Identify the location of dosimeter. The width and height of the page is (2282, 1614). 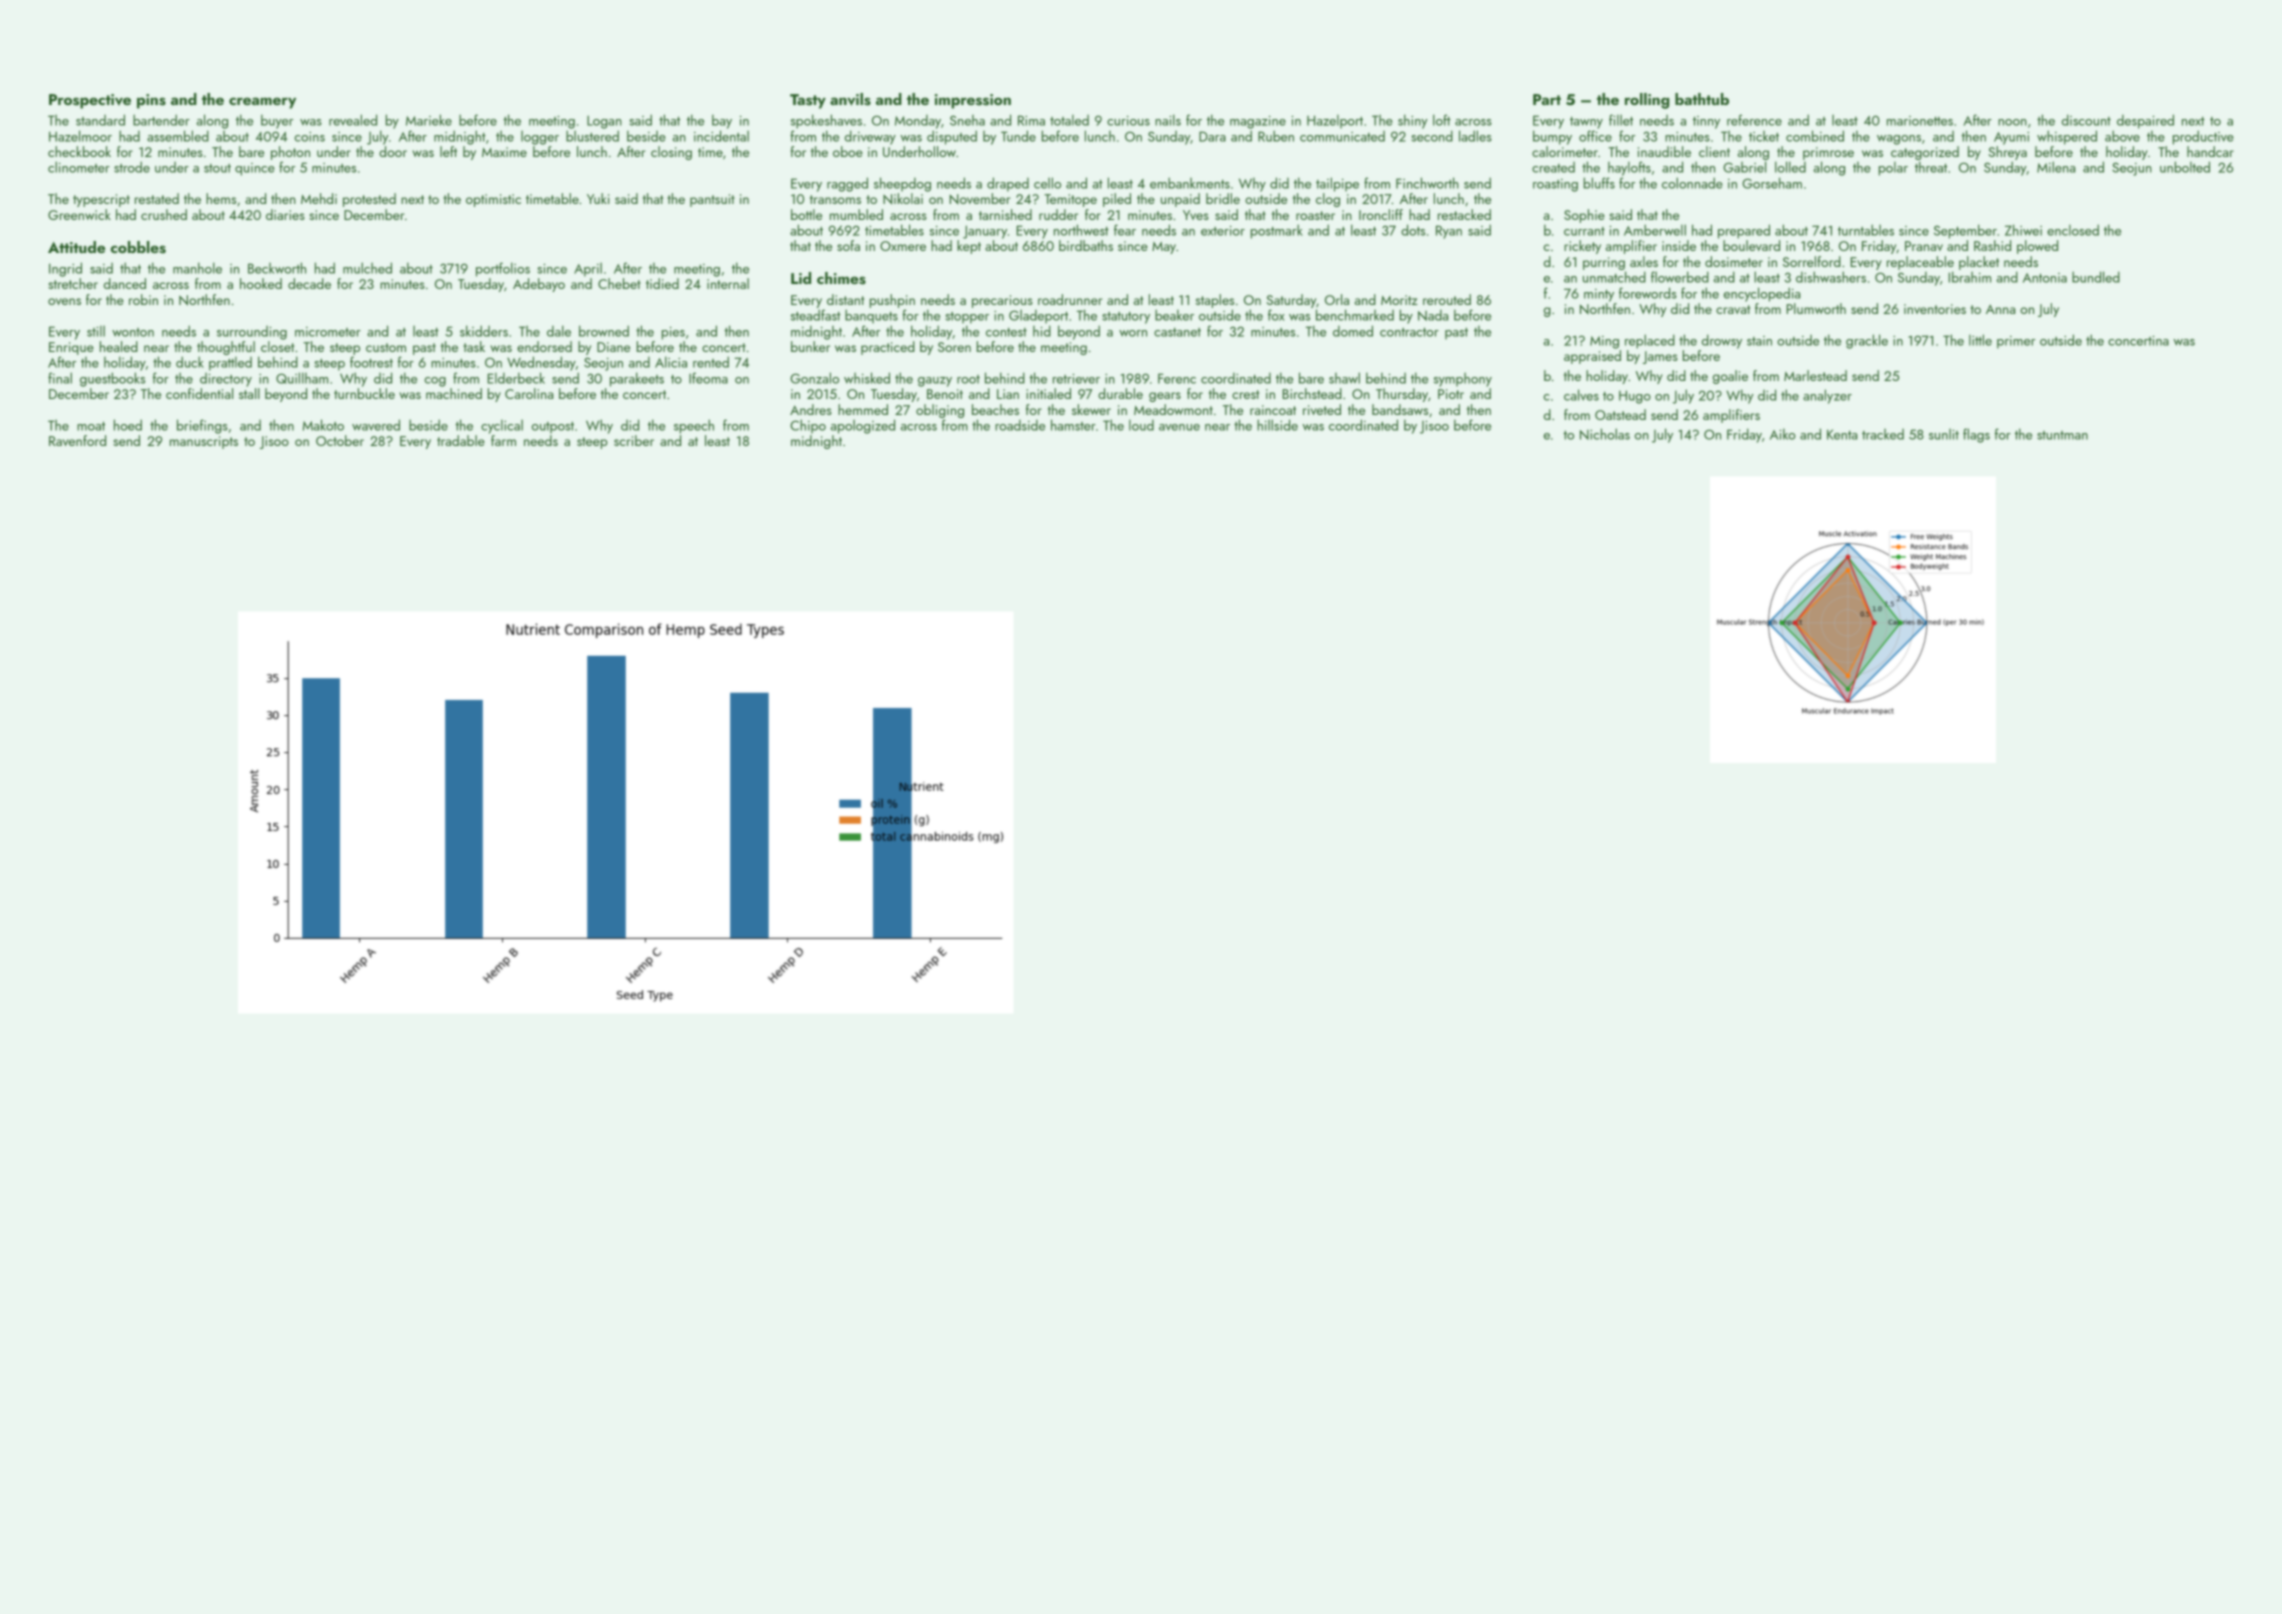
(1734, 261).
